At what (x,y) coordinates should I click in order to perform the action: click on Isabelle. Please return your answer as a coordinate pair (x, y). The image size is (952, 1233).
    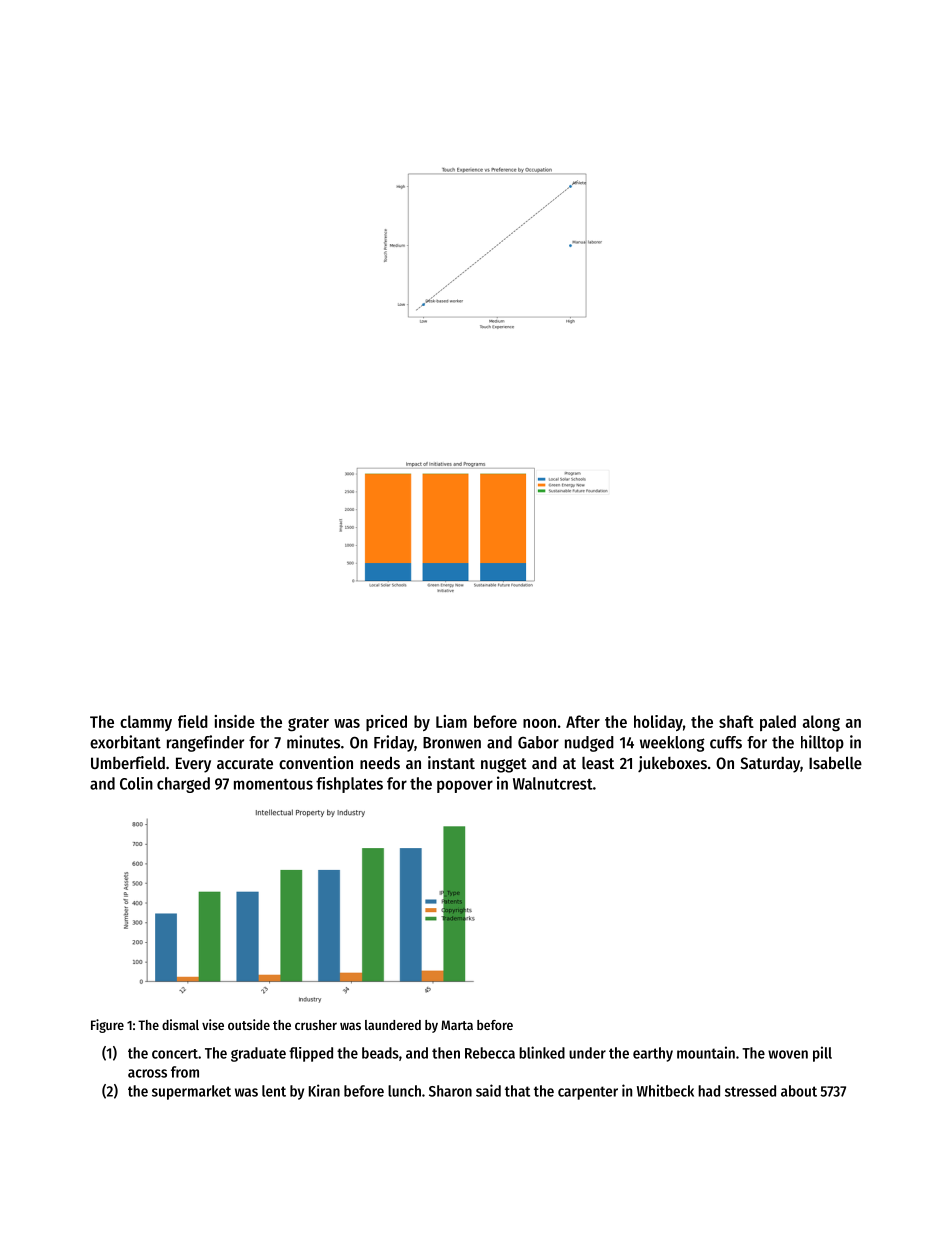
    Looking at the image, I should click on (835, 762).
